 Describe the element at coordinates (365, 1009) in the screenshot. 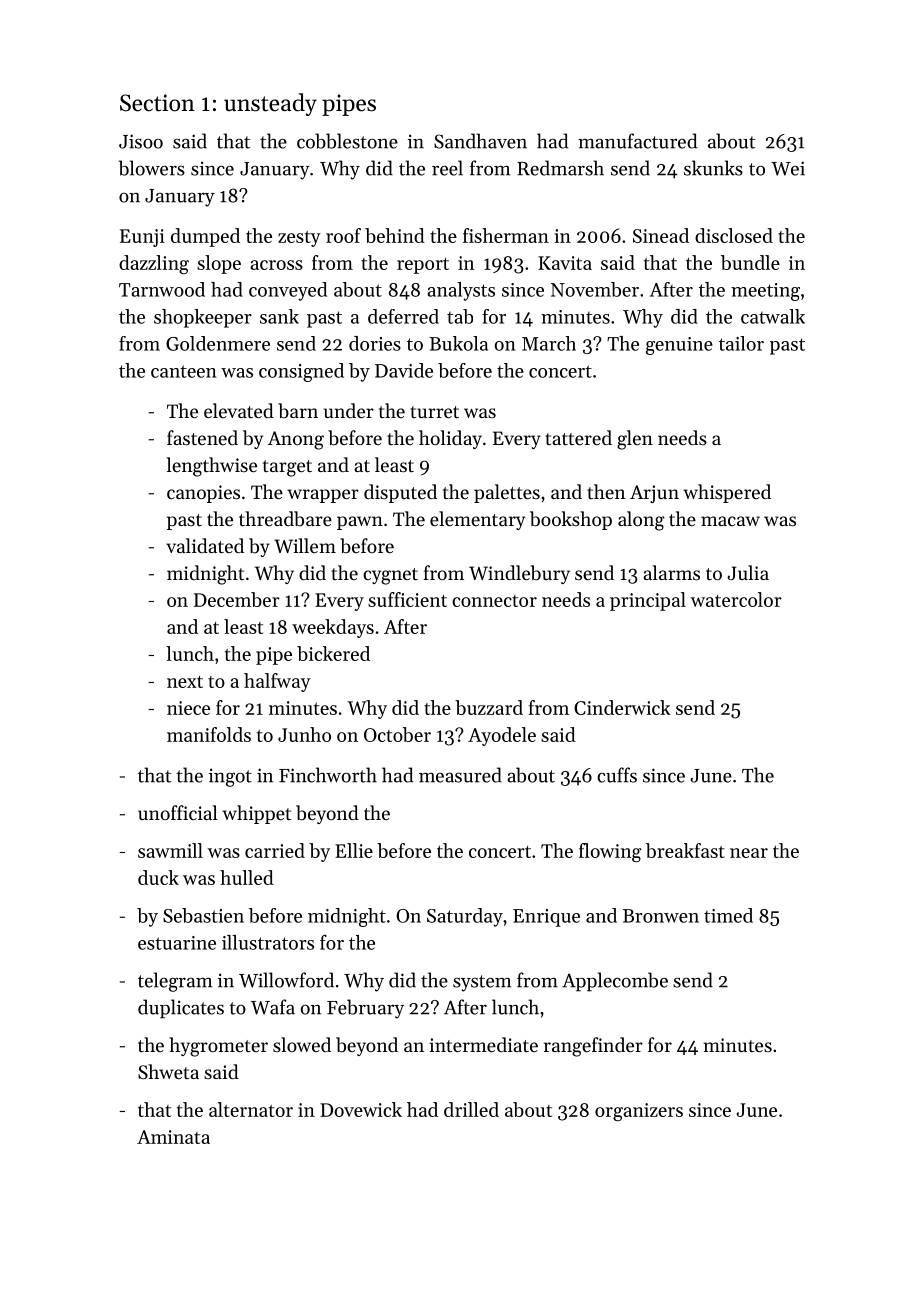

I see `February` at that location.
